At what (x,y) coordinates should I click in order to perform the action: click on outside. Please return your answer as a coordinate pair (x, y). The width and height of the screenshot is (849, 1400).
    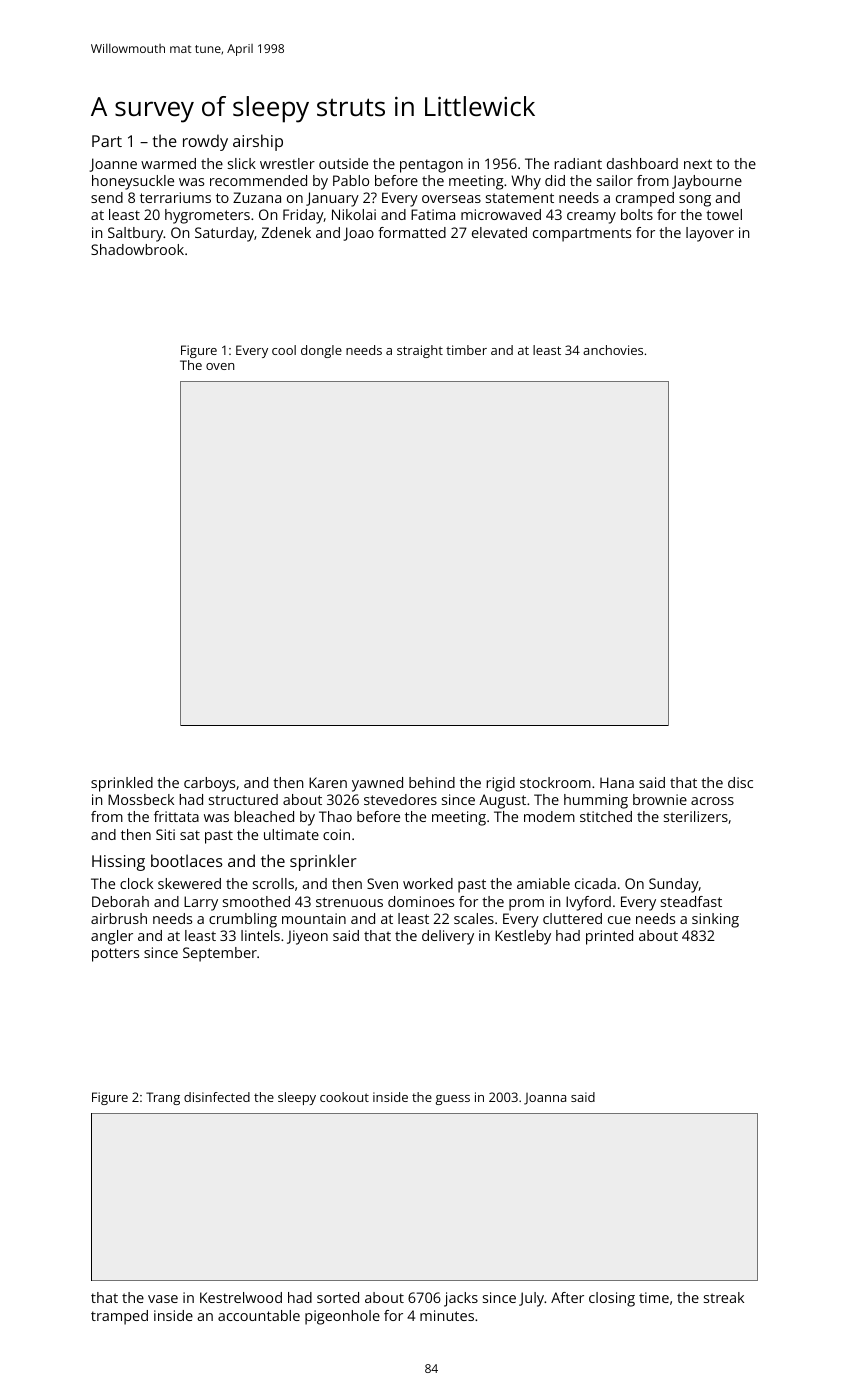
    Looking at the image, I should click on (343, 163).
